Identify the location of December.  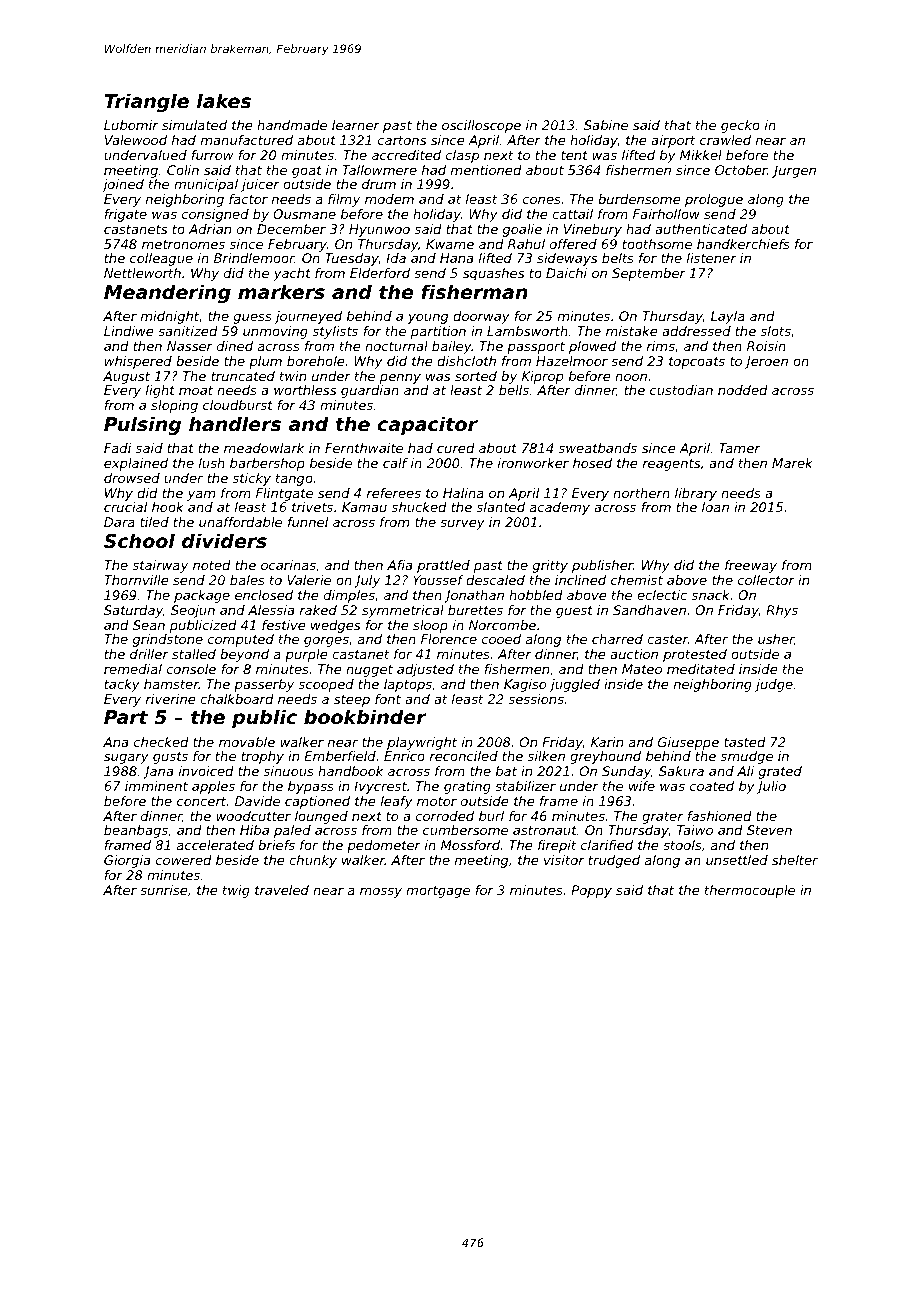
(291, 229).
